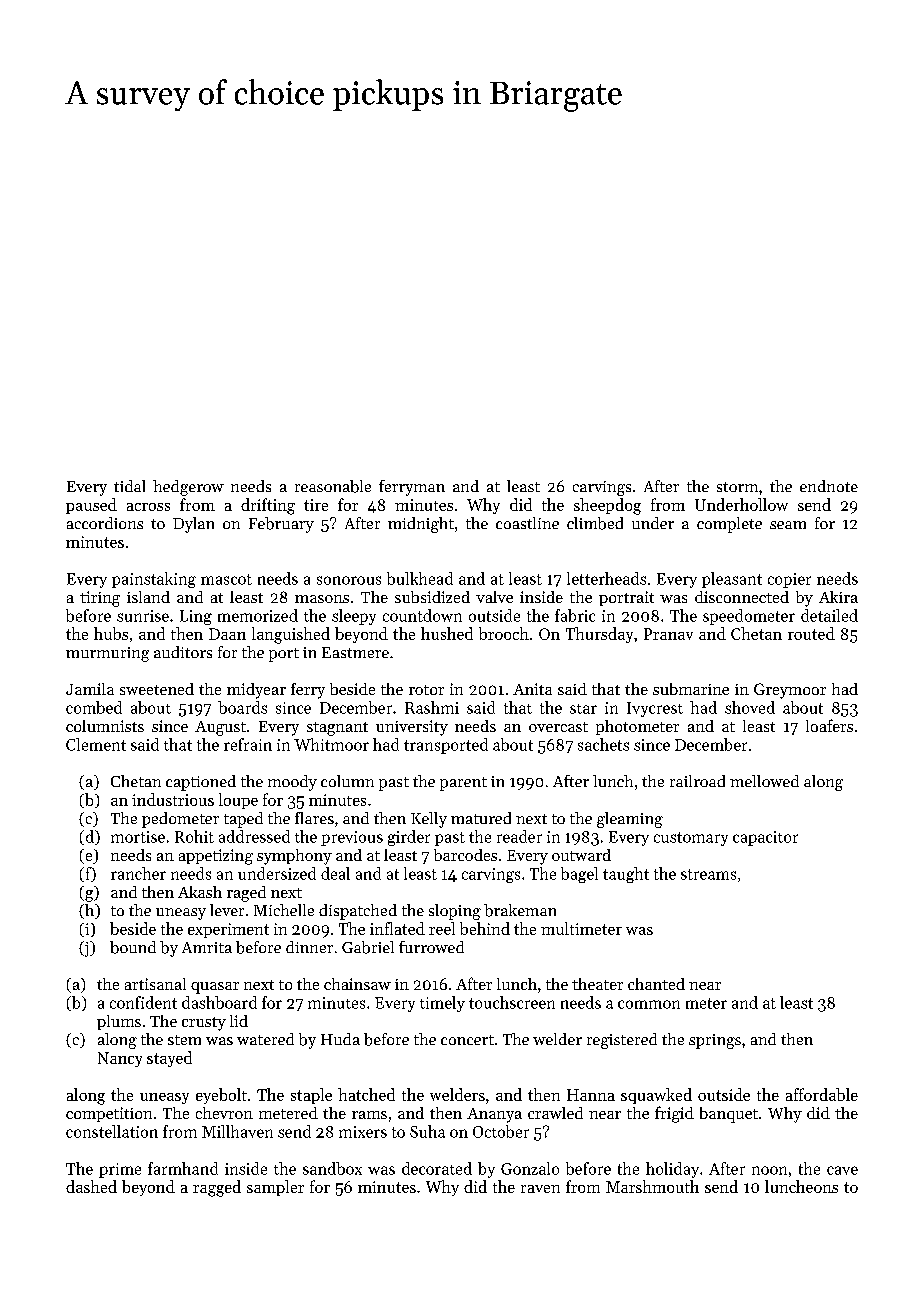 The height and width of the page is (1308, 924). I want to click on memorized, so click(258, 615).
